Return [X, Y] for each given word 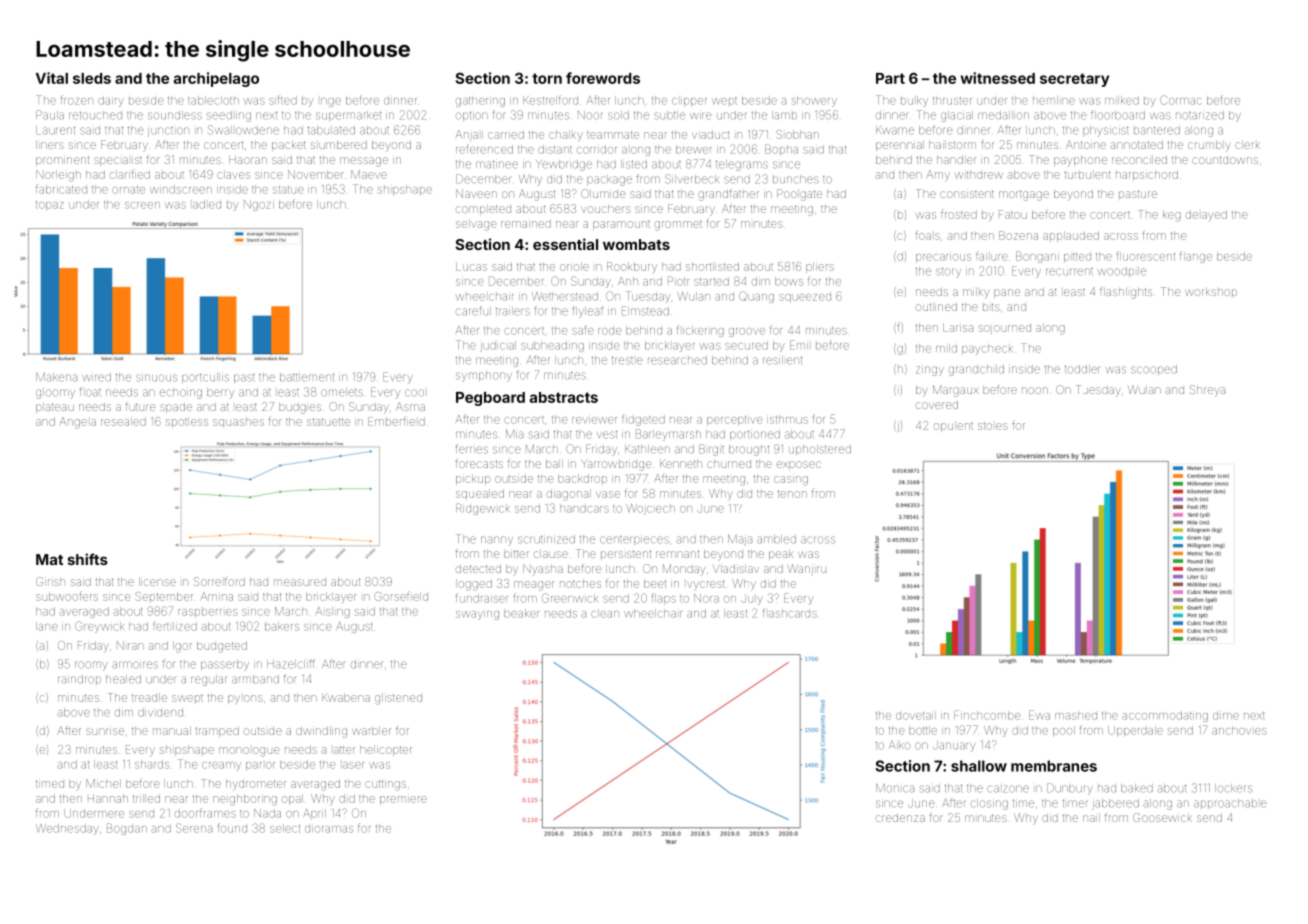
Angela [78, 423]
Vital [52, 78]
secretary [1074, 80]
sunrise [105, 731]
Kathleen [647, 449]
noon [1035, 390]
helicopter [386, 750]
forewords [603, 78]
